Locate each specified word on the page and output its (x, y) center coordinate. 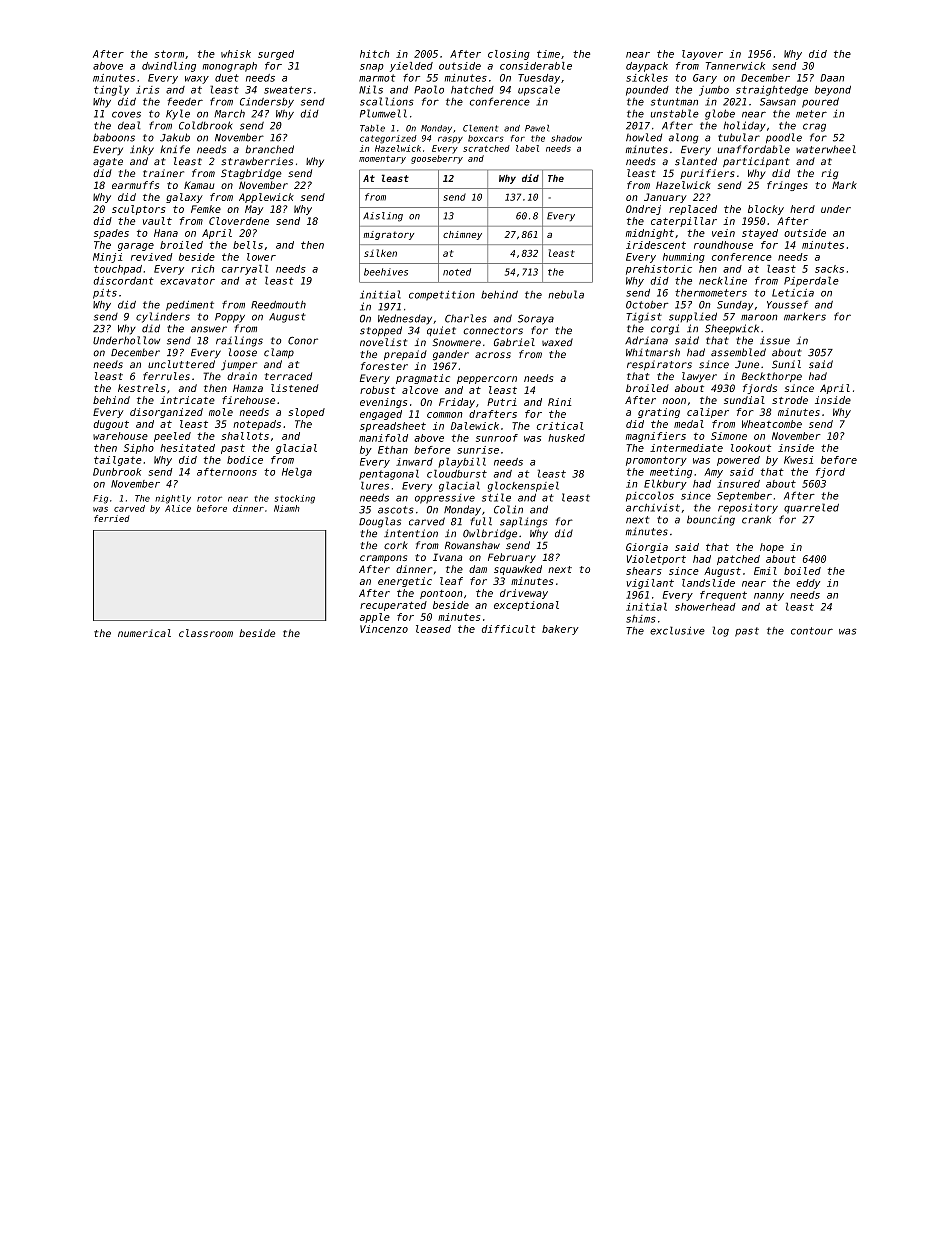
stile (496, 497)
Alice (178, 508)
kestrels (141, 388)
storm (169, 54)
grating (659, 413)
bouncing (711, 521)
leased (433, 629)
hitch (374, 54)
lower (261, 257)
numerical (144, 633)
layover (702, 55)
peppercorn (487, 380)
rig (829, 174)
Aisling (383, 217)
